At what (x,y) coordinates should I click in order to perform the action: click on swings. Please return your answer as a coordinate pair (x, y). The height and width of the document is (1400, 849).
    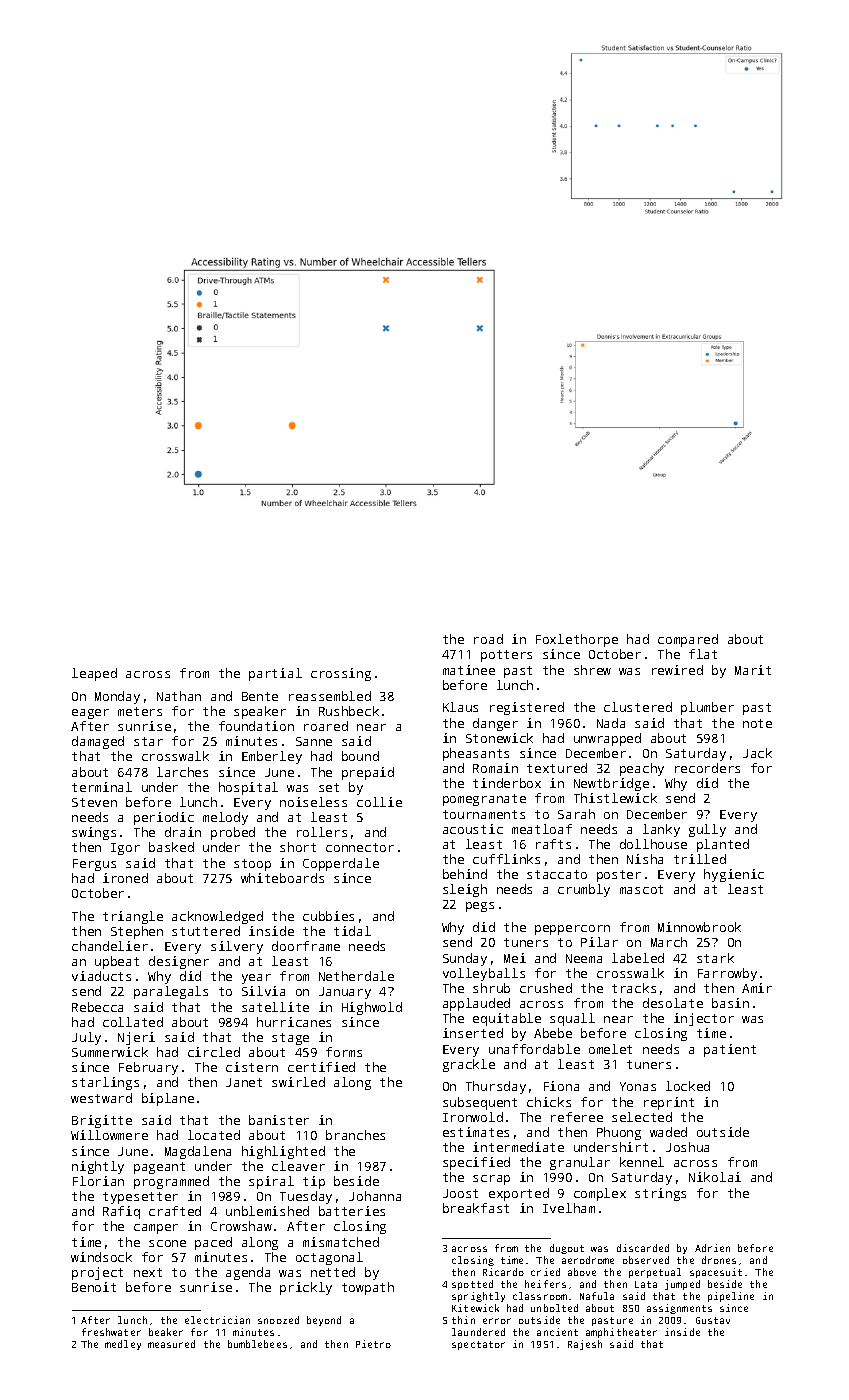
    Looking at the image, I should click on (94, 833).
